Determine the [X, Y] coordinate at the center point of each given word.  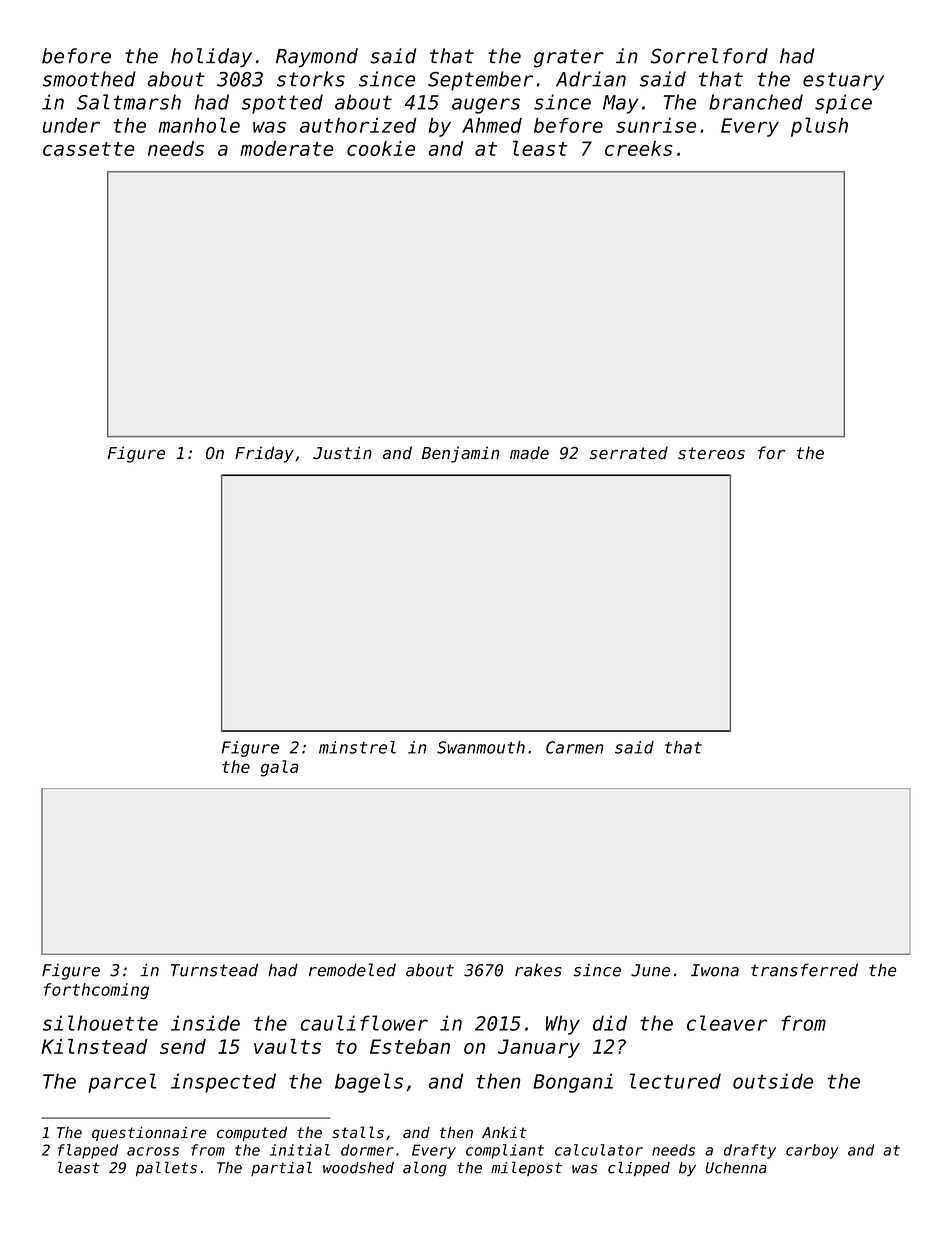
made [529, 453]
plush [819, 127]
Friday [264, 454]
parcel [122, 1083]
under [71, 125]
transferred [804, 970]
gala [279, 768]
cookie [381, 148]
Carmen [575, 747]
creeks [638, 148]
